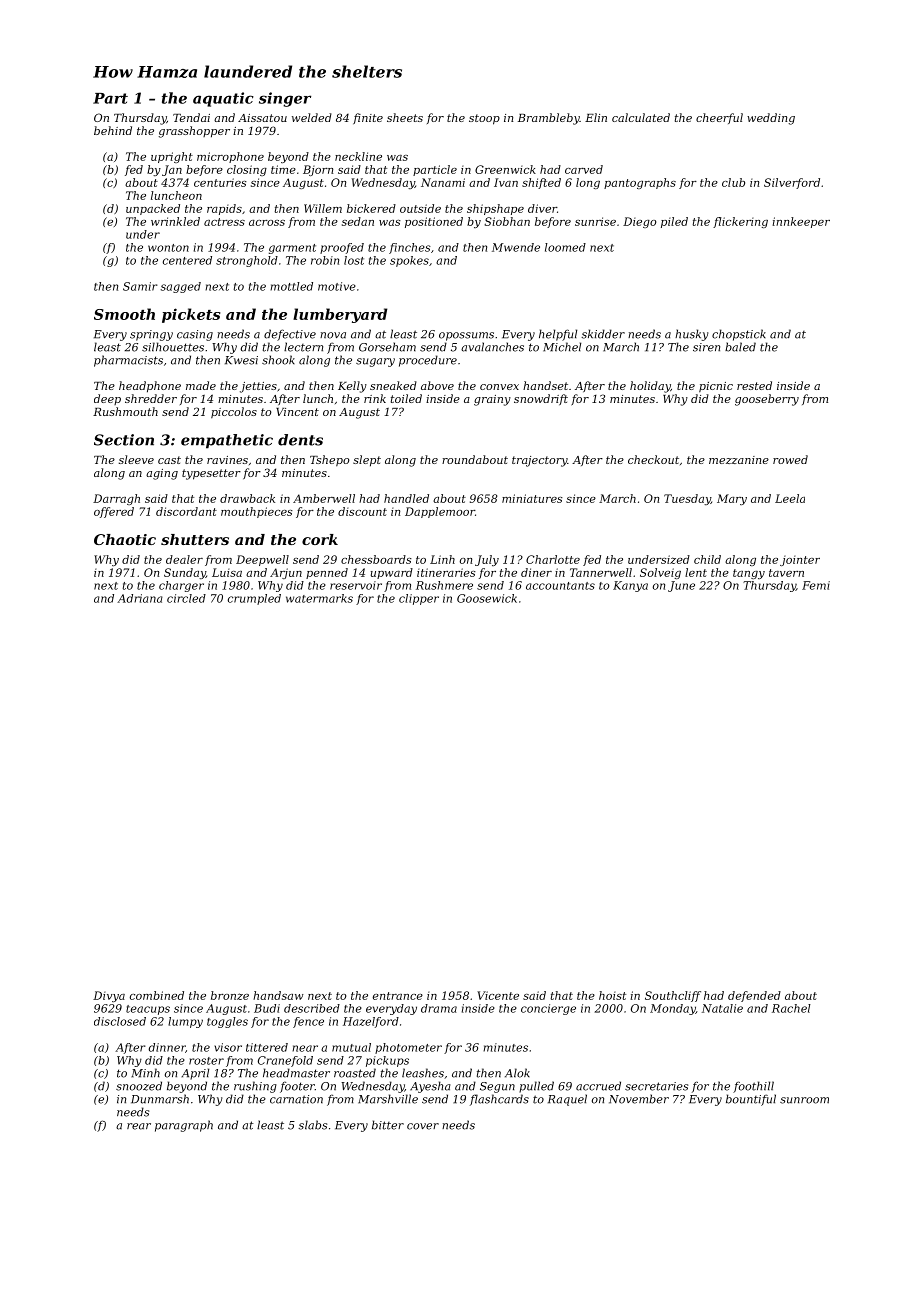  What do you see at coordinates (139, 1126) in the screenshot?
I see `rear` at bounding box center [139, 1126].
